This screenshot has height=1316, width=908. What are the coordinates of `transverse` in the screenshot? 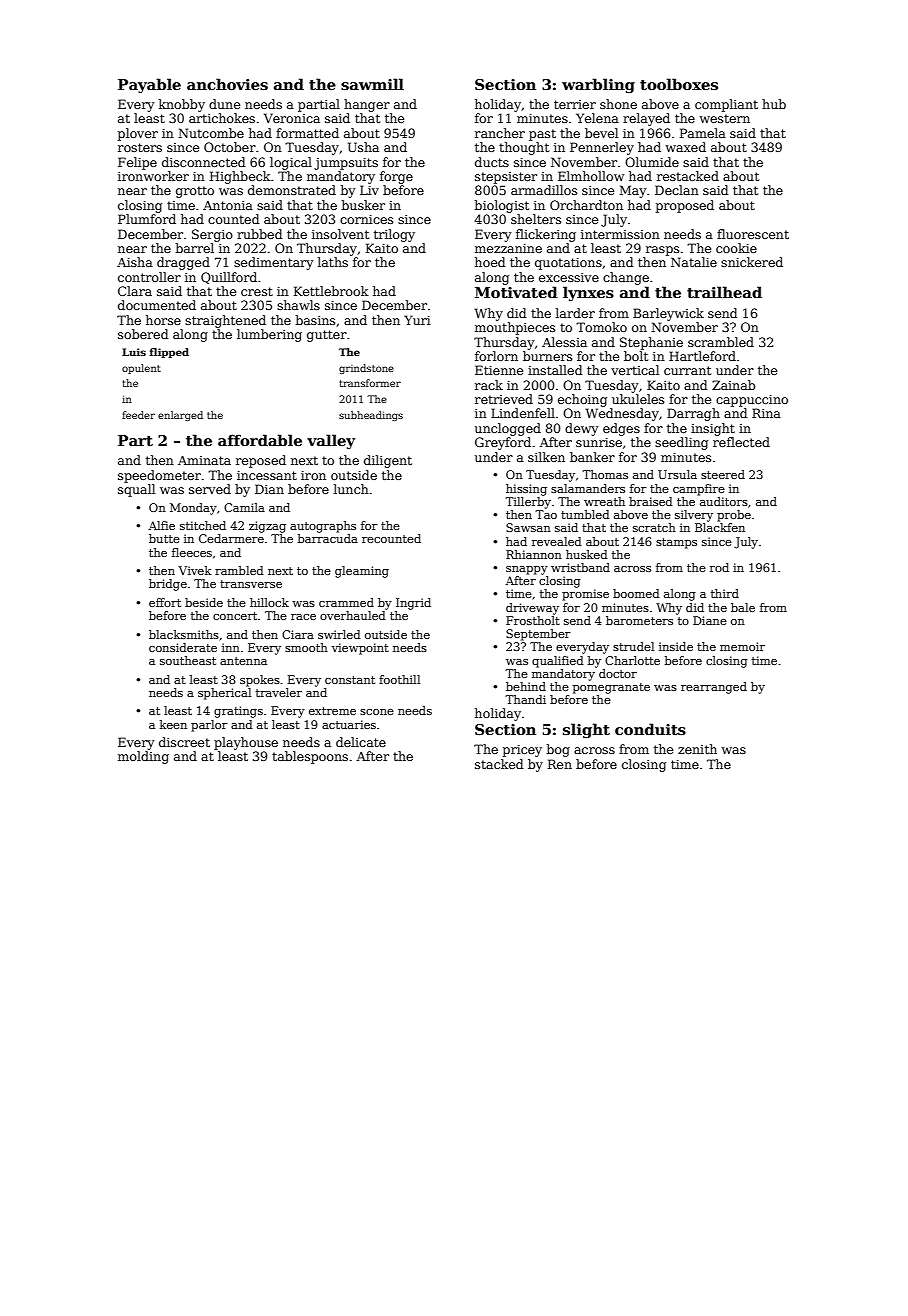 It's located at (251, 584).
